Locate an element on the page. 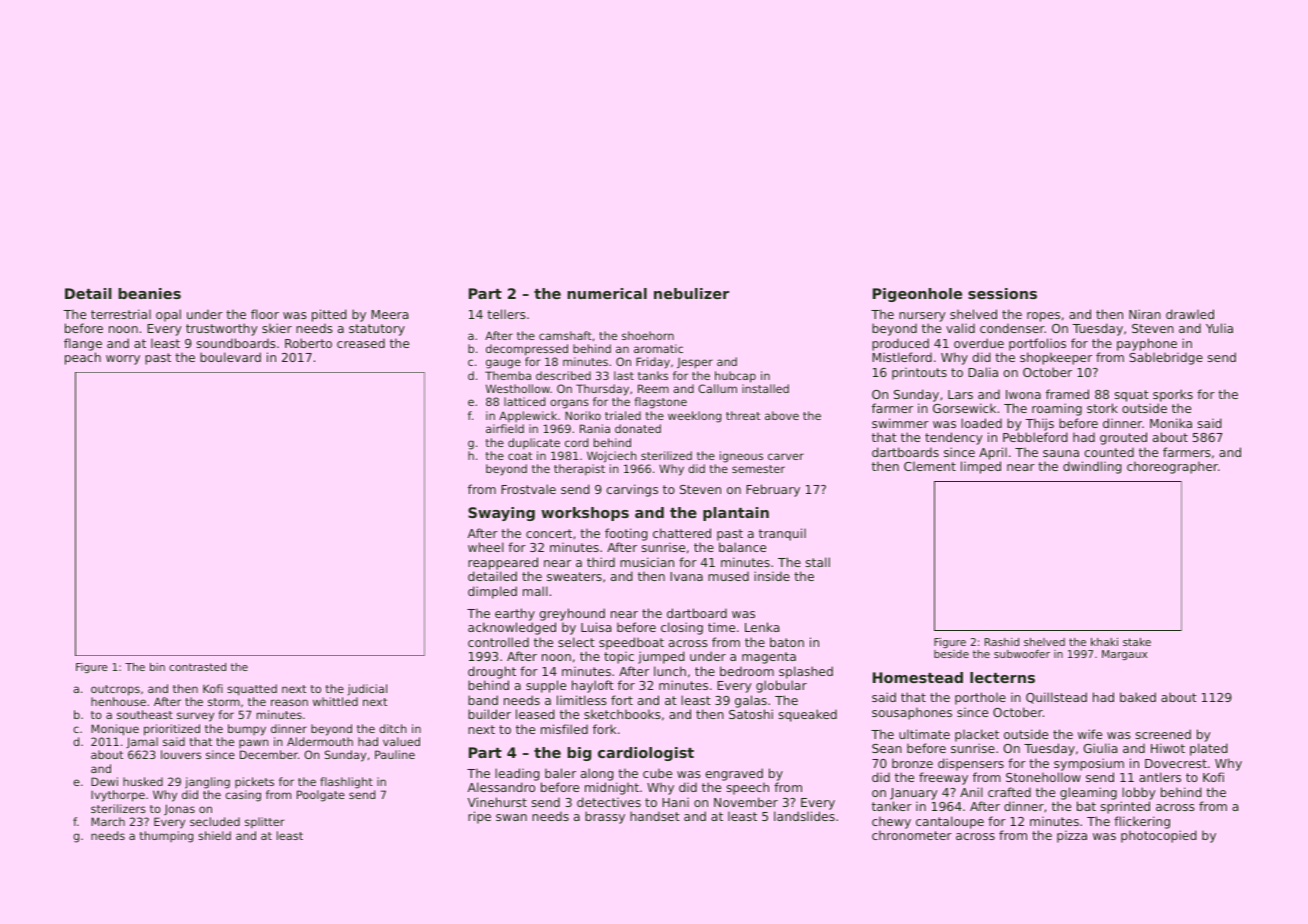  sessions is located at coordinates (1002, 293).
